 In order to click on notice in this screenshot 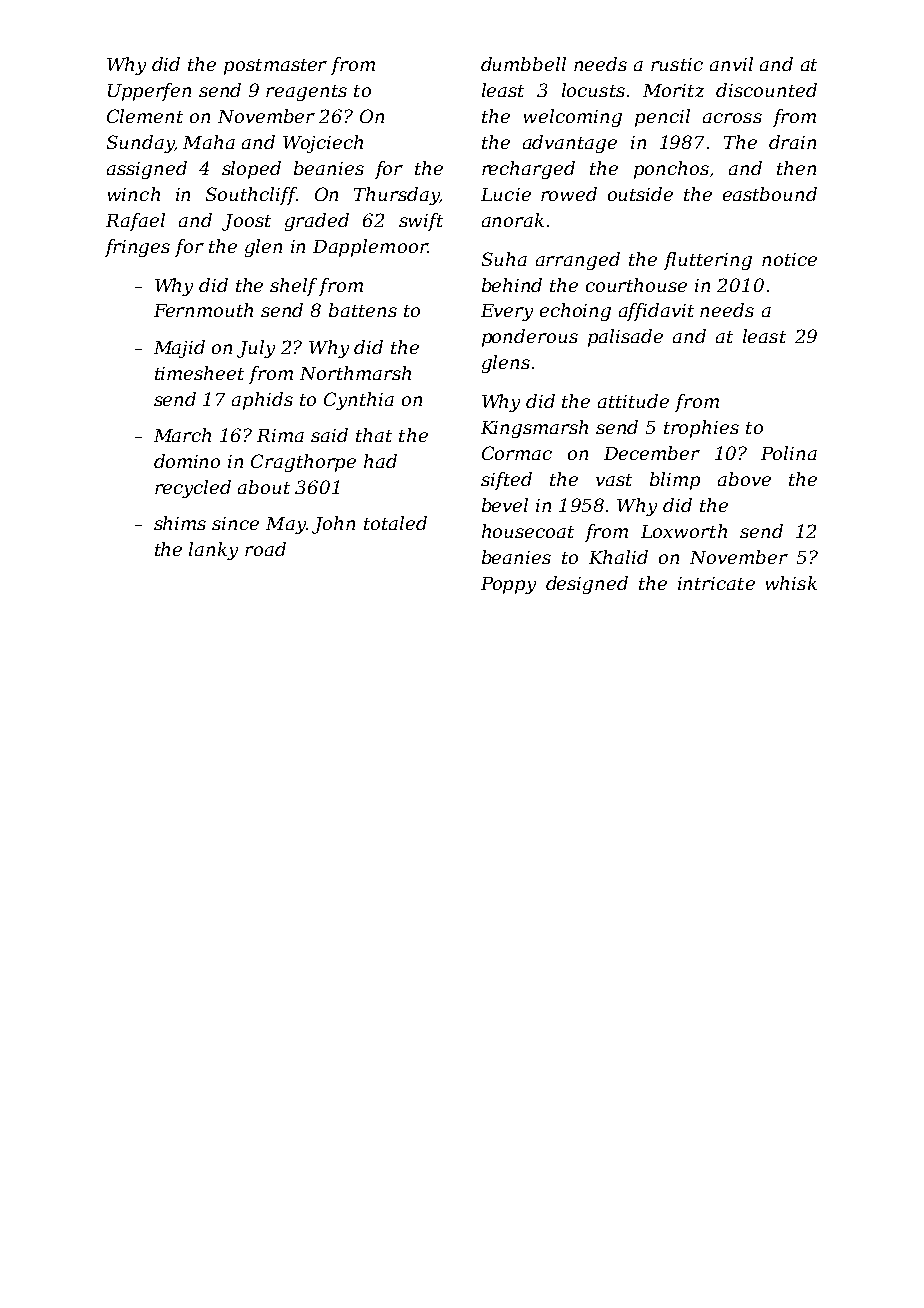, I will do `click(789, 259)`.
